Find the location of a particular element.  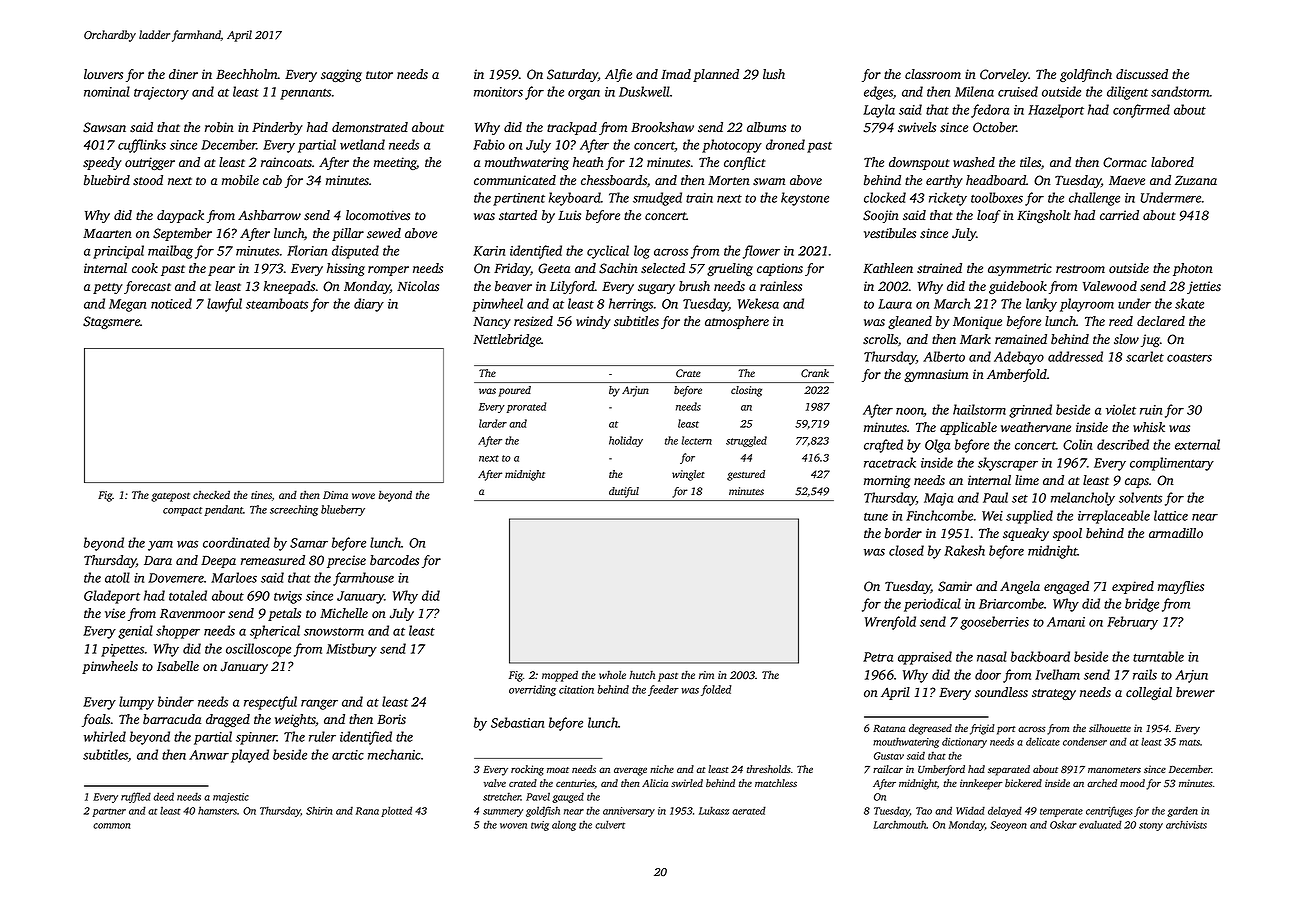

common is located at coordinates (111, 826).
